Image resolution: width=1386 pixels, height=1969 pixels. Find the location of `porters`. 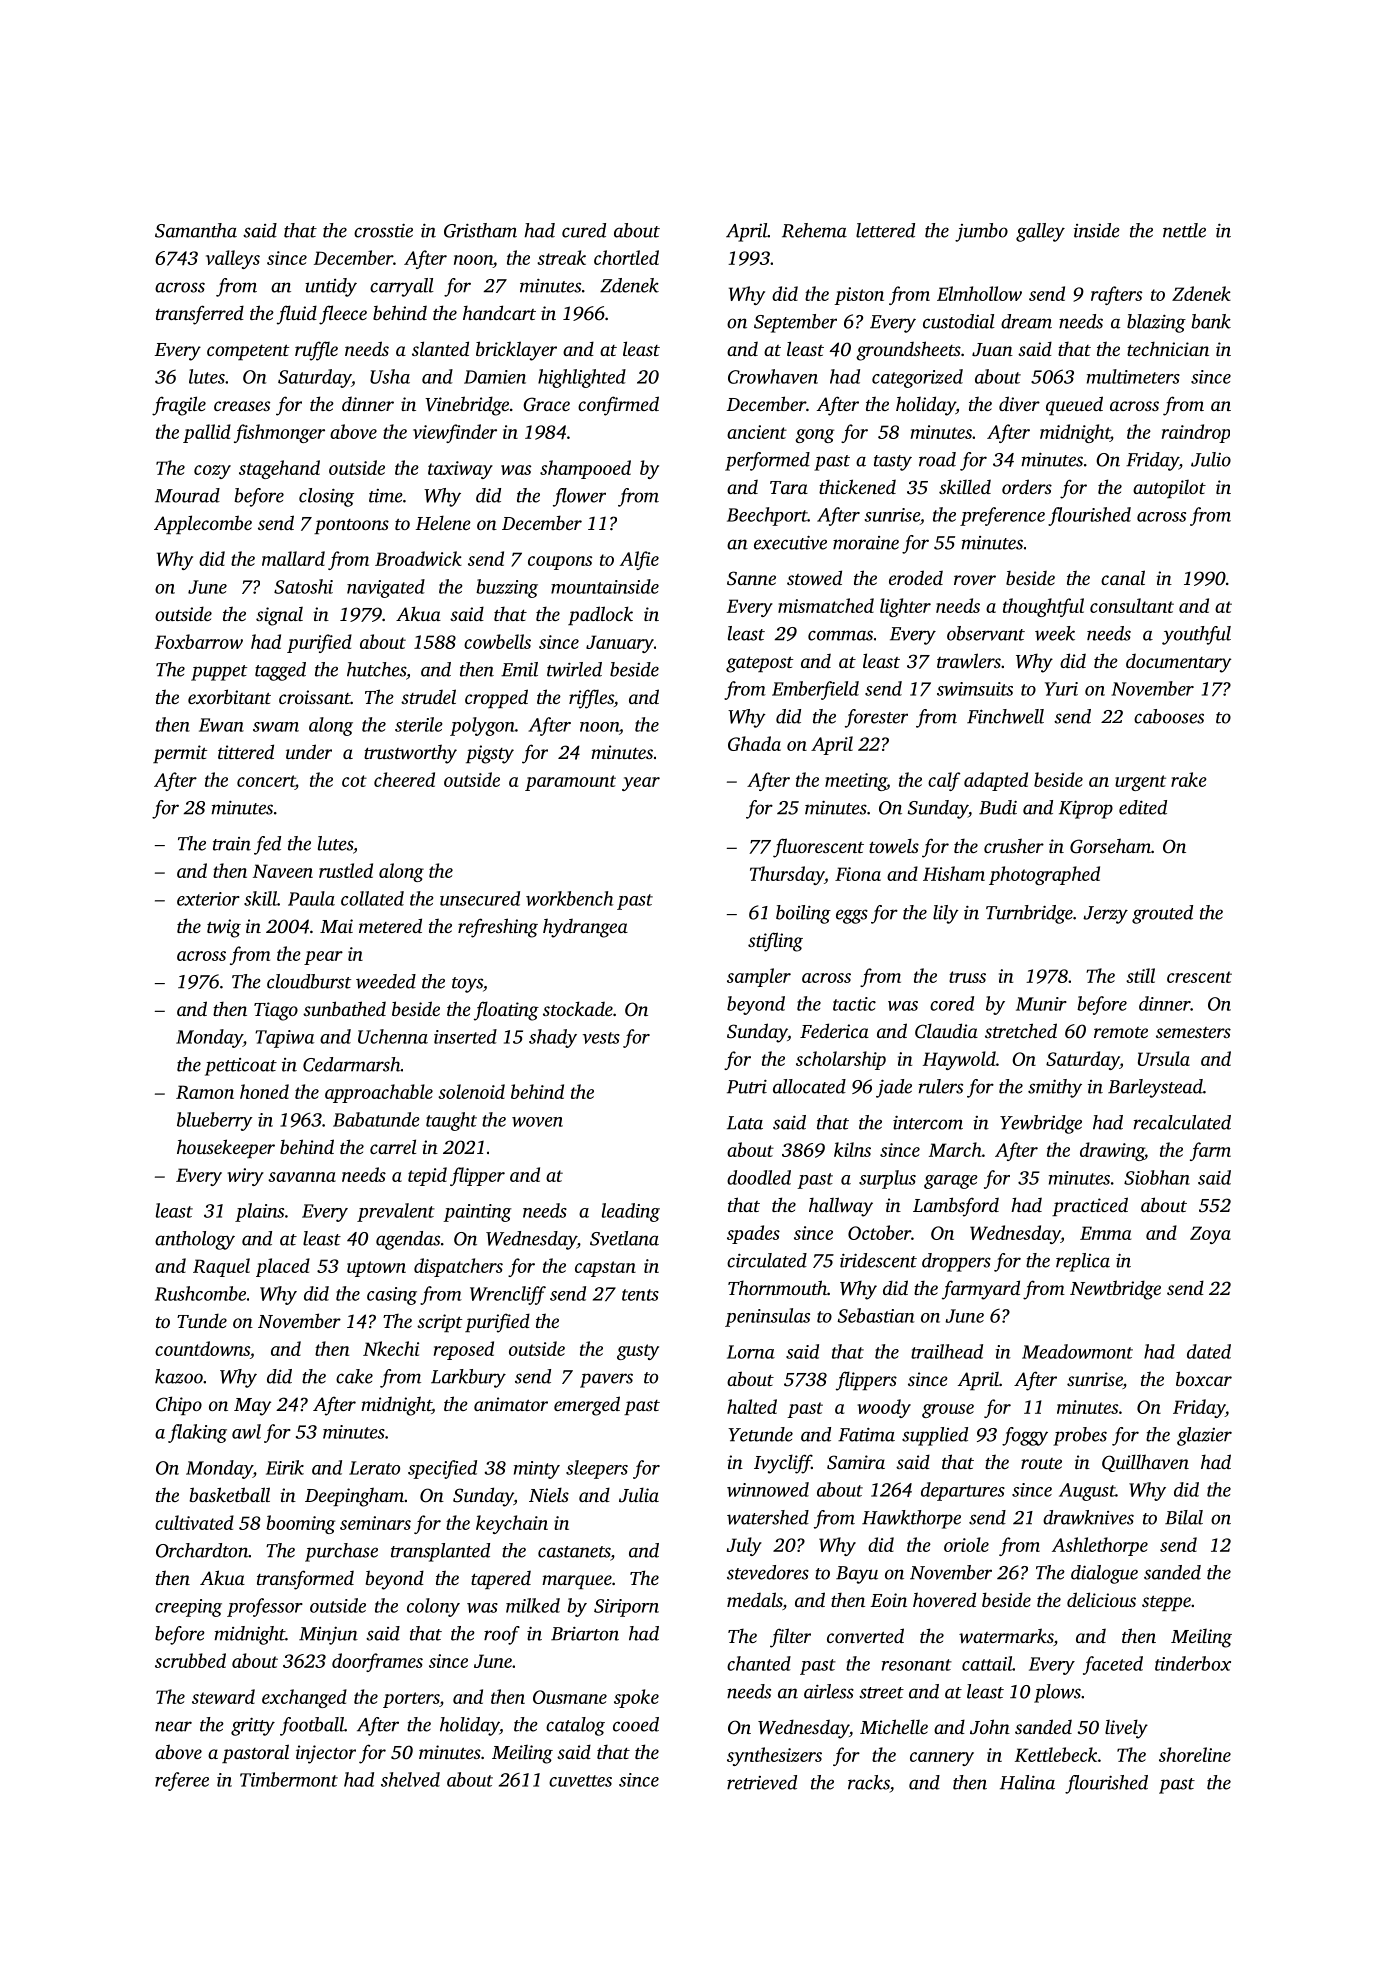

porters is located at coordinates (411, 1700).
